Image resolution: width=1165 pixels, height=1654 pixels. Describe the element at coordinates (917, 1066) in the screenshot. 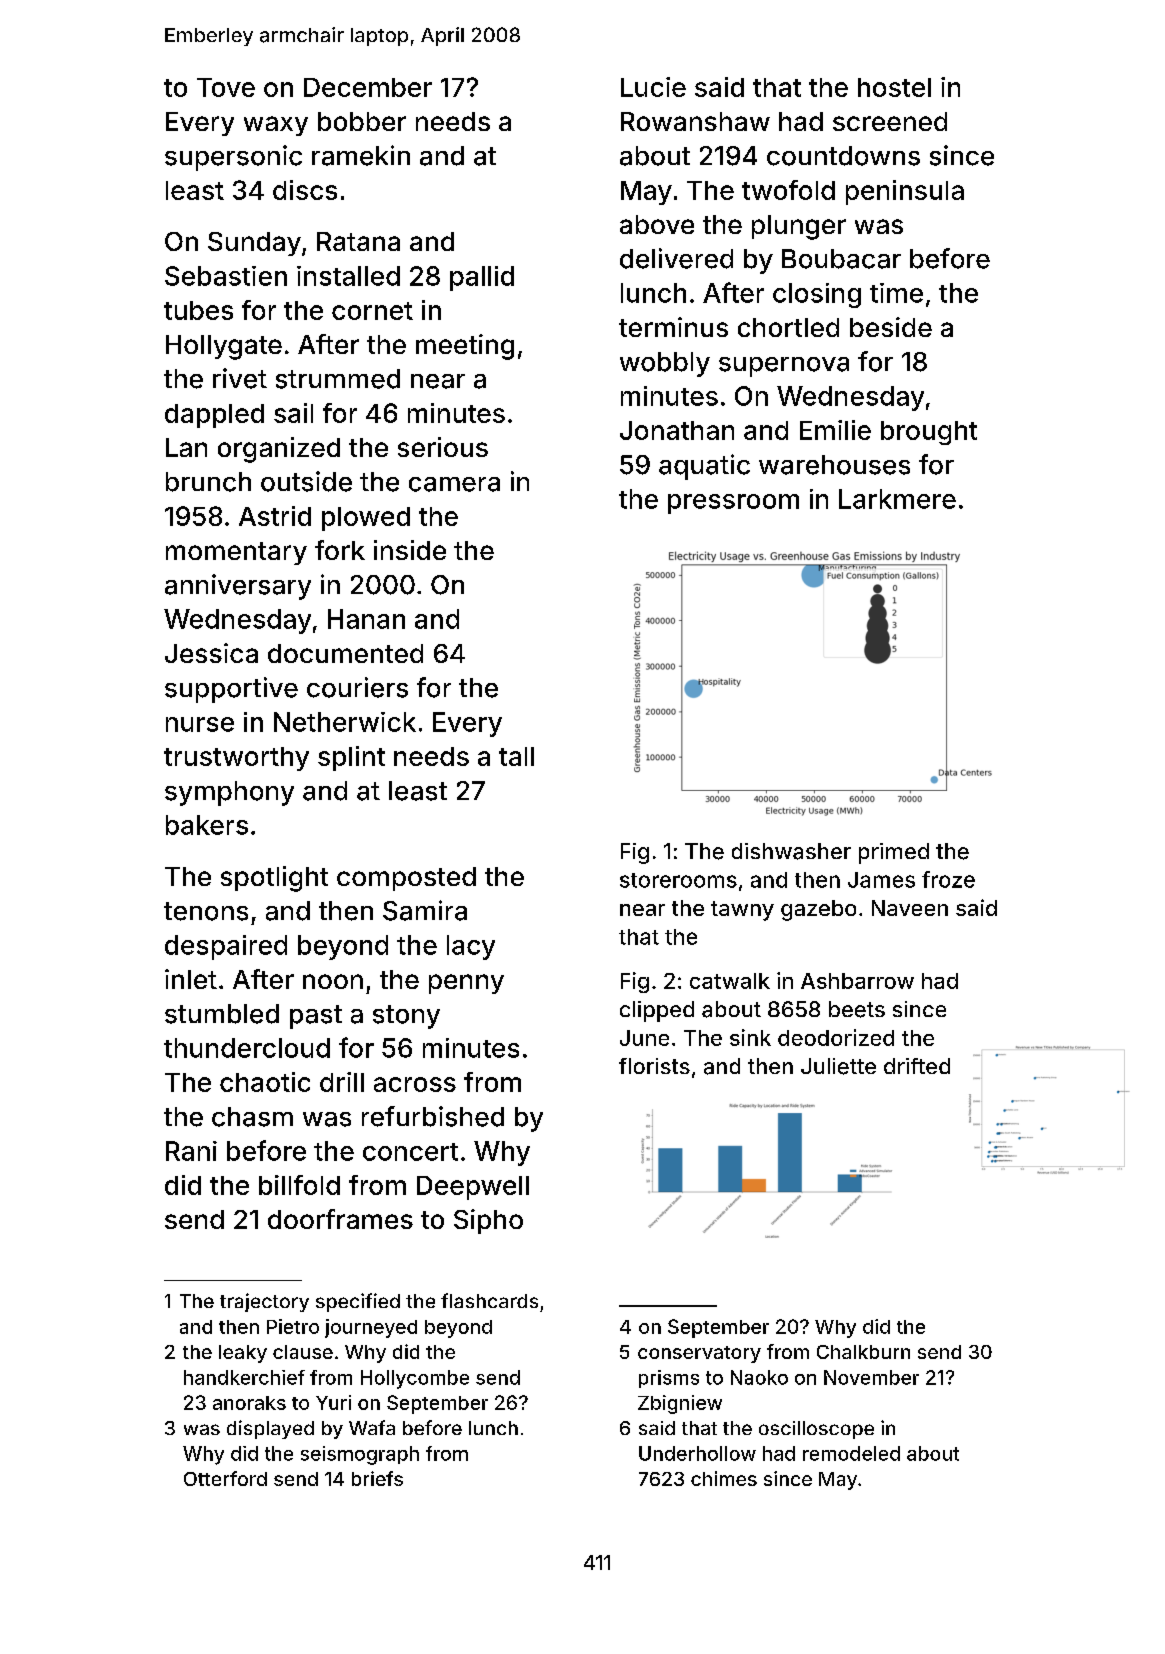

I see `drifted` at that location.
